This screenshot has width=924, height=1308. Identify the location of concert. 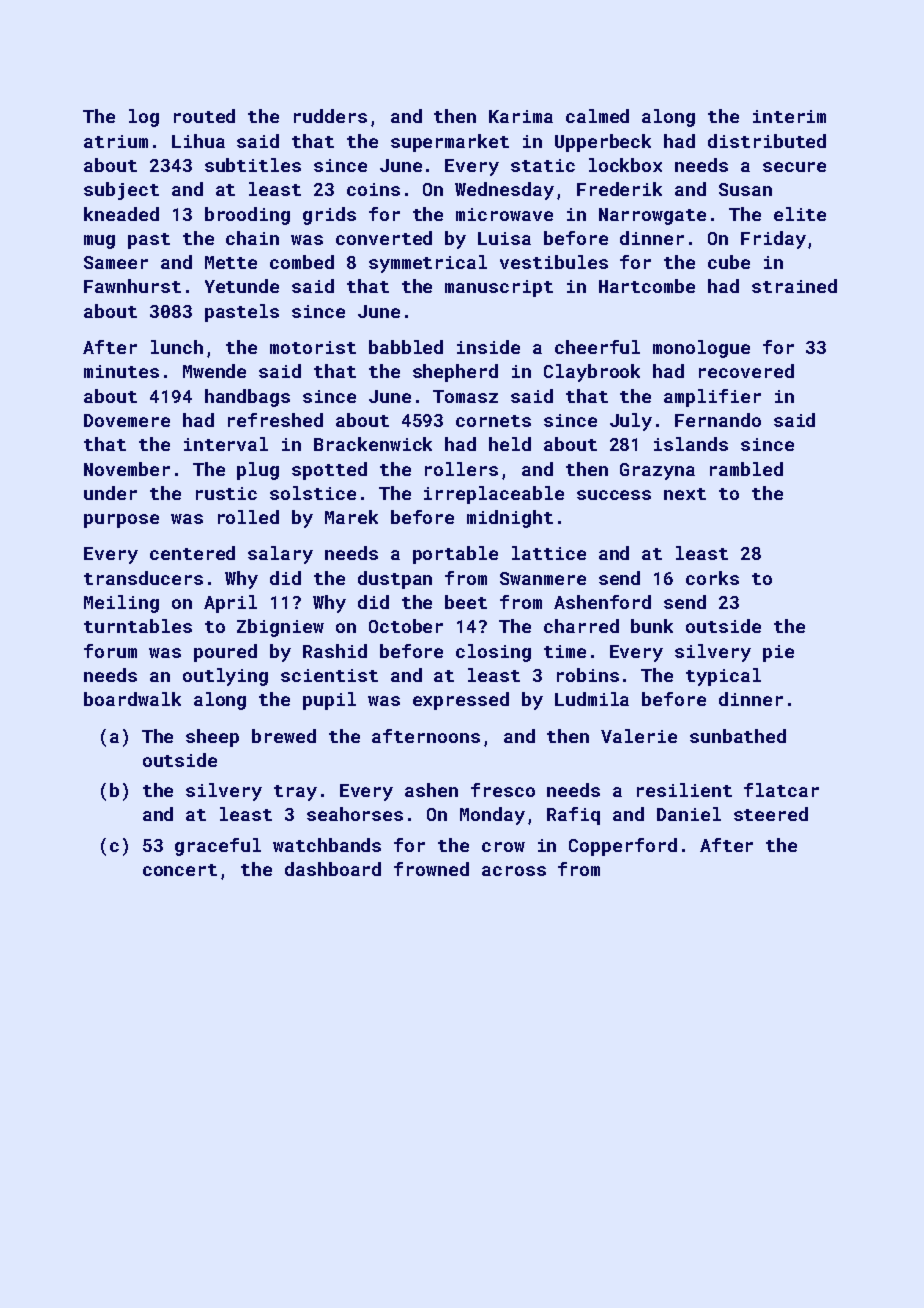
(180, 870).
